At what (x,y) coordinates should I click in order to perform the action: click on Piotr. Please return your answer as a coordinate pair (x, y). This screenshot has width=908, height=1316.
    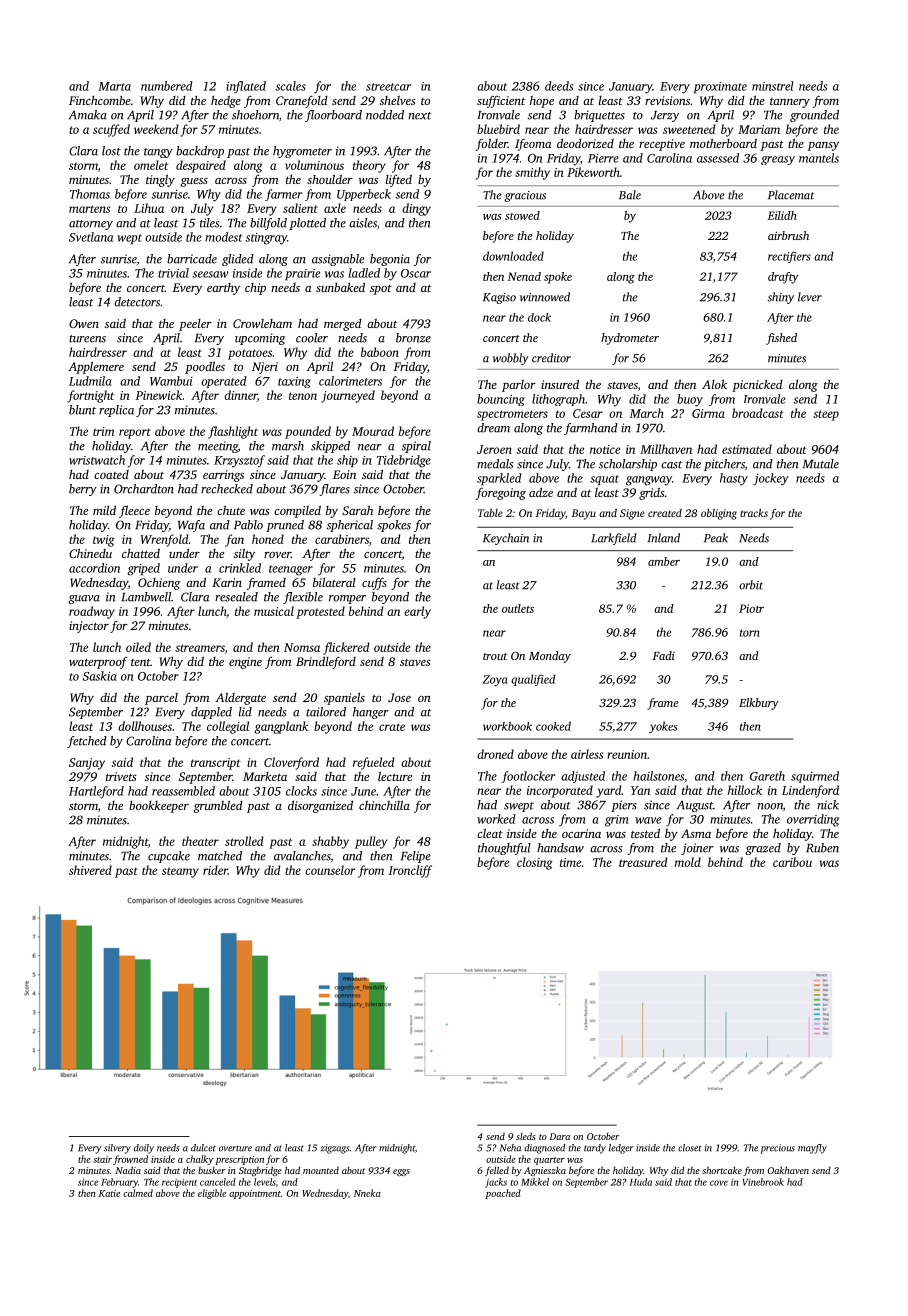
    Looking at the image, I should click on (751, 608).
